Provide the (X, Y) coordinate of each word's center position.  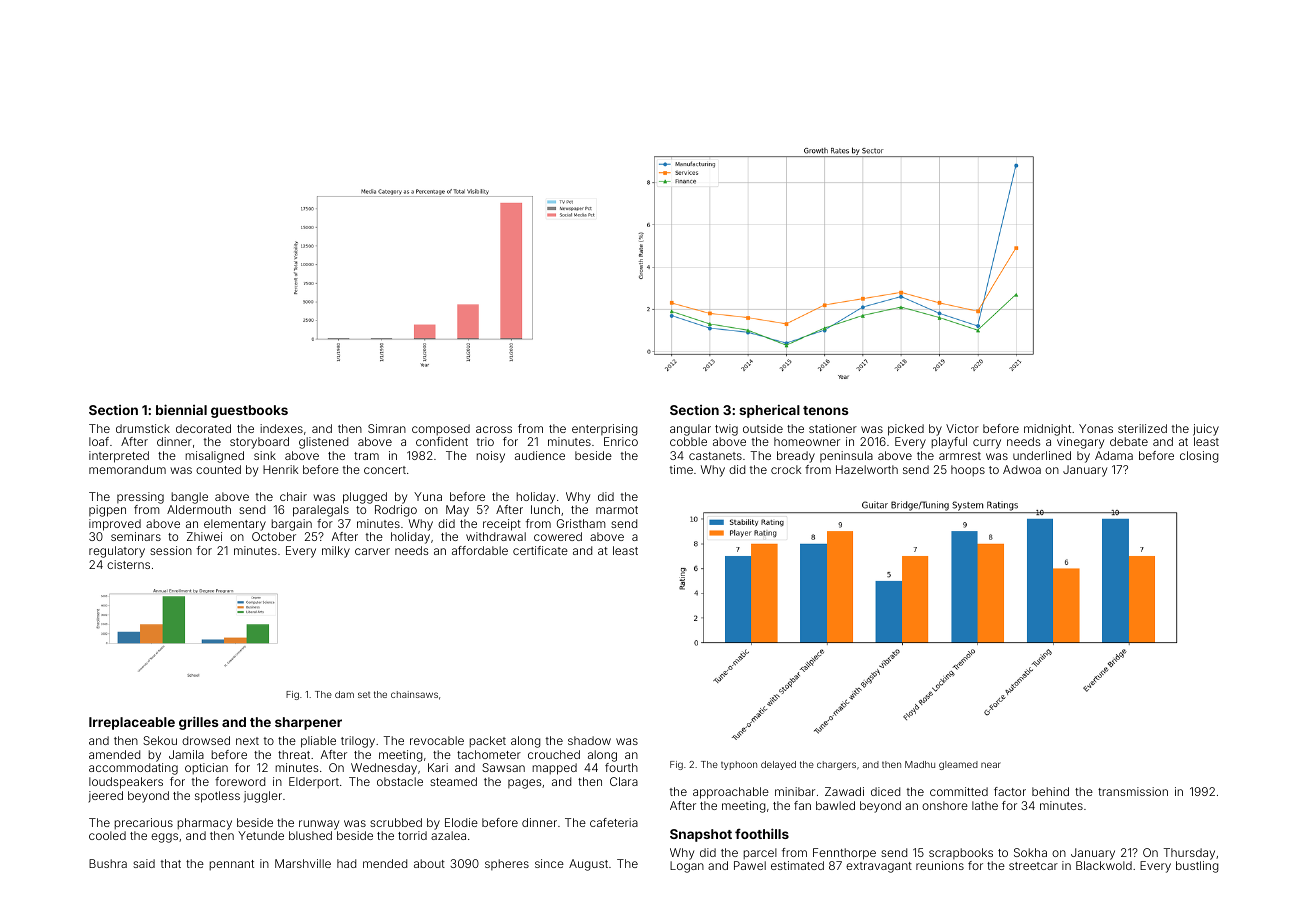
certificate (540, 550)
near (991, 765)
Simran (387, 428)
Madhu (920, 764)
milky (336, 552)
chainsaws (414, 694)
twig (726, 430)
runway (319, 825)
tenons (826, 410)
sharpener (308, 723)
